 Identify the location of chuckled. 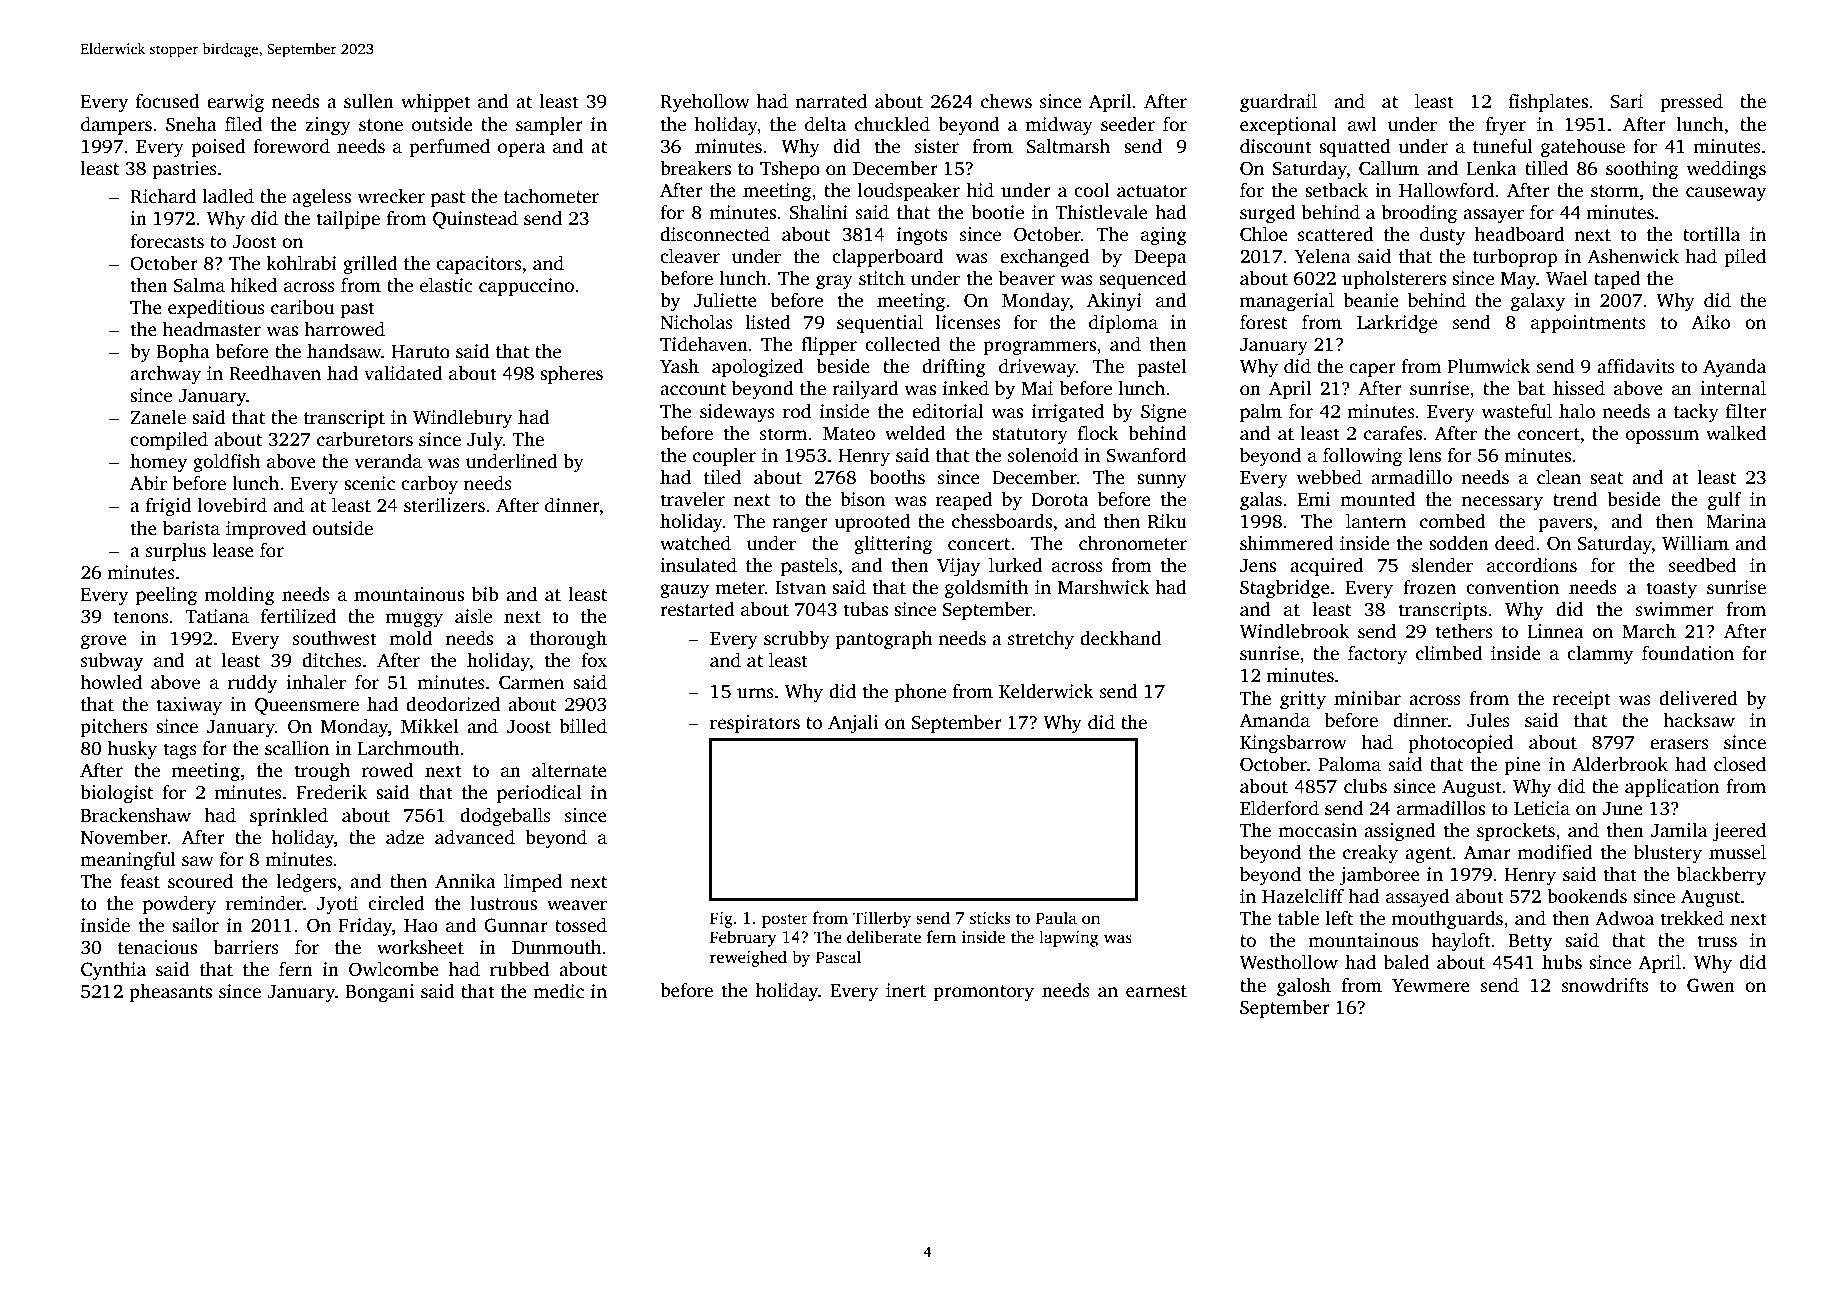
(892, 124).
